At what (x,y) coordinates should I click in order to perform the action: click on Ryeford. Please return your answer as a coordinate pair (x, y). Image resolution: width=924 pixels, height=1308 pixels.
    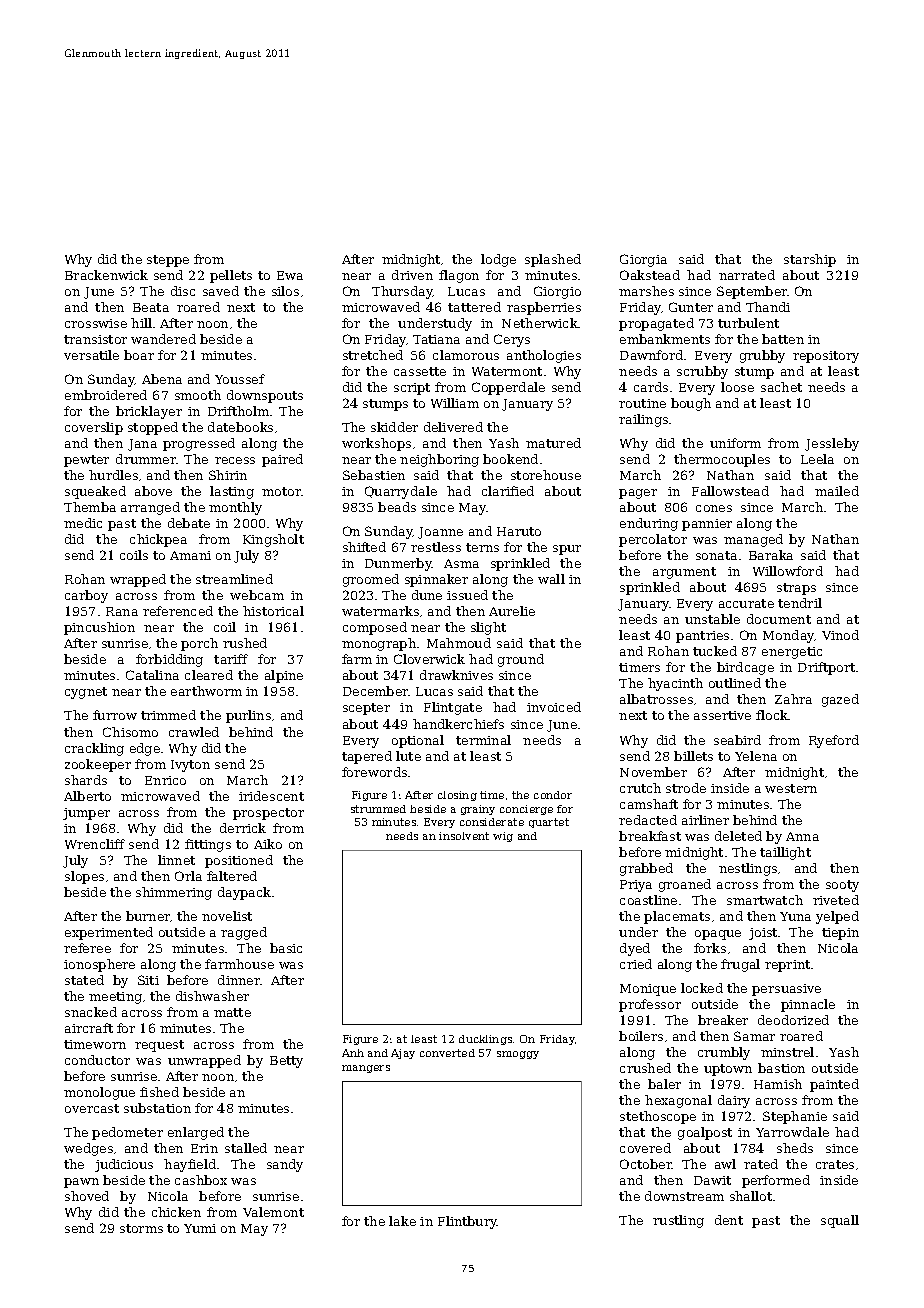
    Looking at the image, I should click on (834, 741).
